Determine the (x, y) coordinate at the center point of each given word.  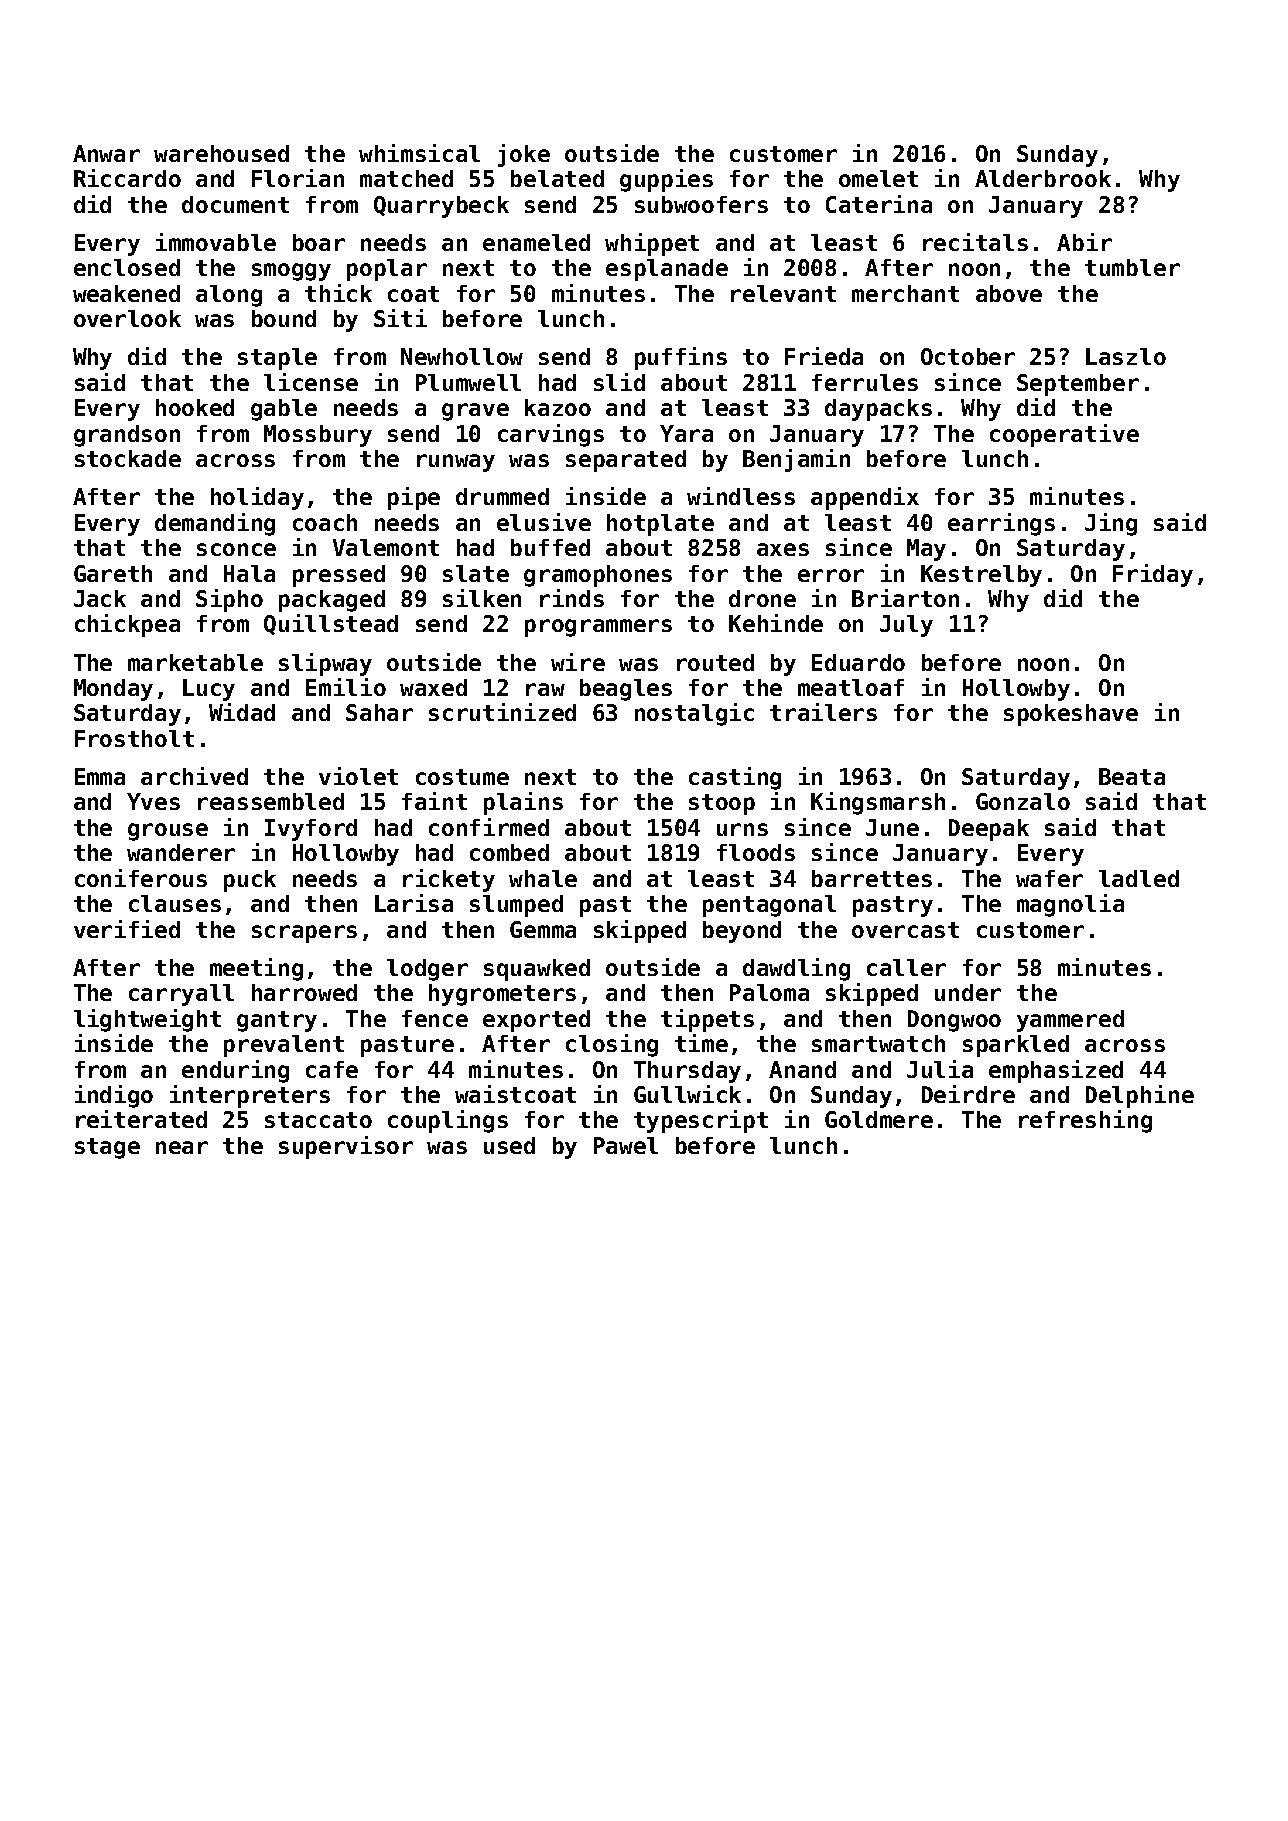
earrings (1001, 524)
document (235, 204)
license (311, 382)
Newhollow (462, 356)
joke (524, 155)
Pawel (626, 1145)
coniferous (141, 878)
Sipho (229, 600)
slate (476, 573)
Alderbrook (1043, 178)
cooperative (1064, 435)
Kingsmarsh (878, 803)
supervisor (346, 1147)
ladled (1139, 878)
